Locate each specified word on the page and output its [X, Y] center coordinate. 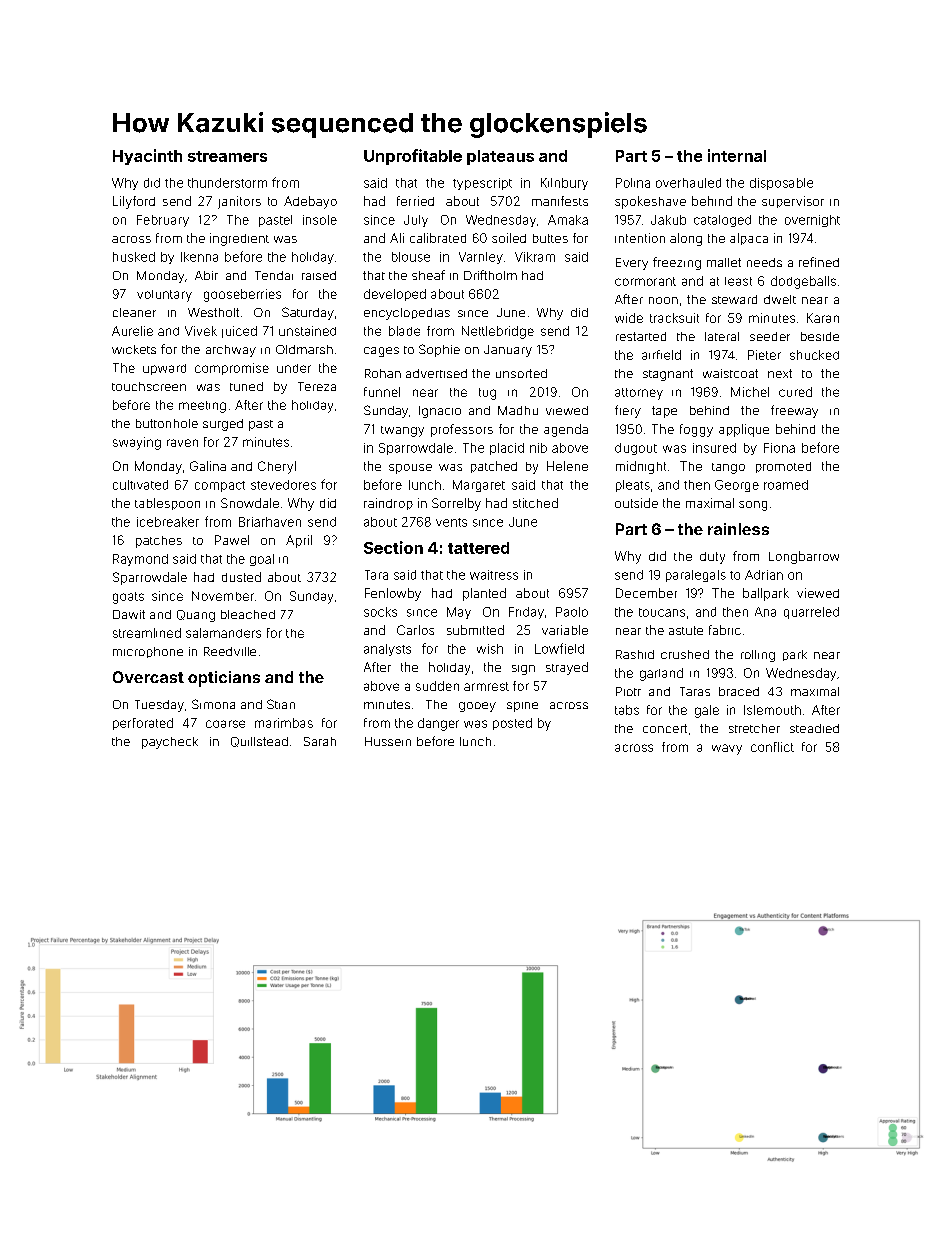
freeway [794, 411]
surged [223, 425]
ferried [415, 201]
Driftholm [490, 275]
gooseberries [242, 295]
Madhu [518, 410]
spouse [410, 469]
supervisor [793, 202]
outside [636, 503]
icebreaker [168, 522]
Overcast [148, 677]
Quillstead [259, 742]
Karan [823, 318]
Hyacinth [147, 157]
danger [438, 724]
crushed [685, 654]
